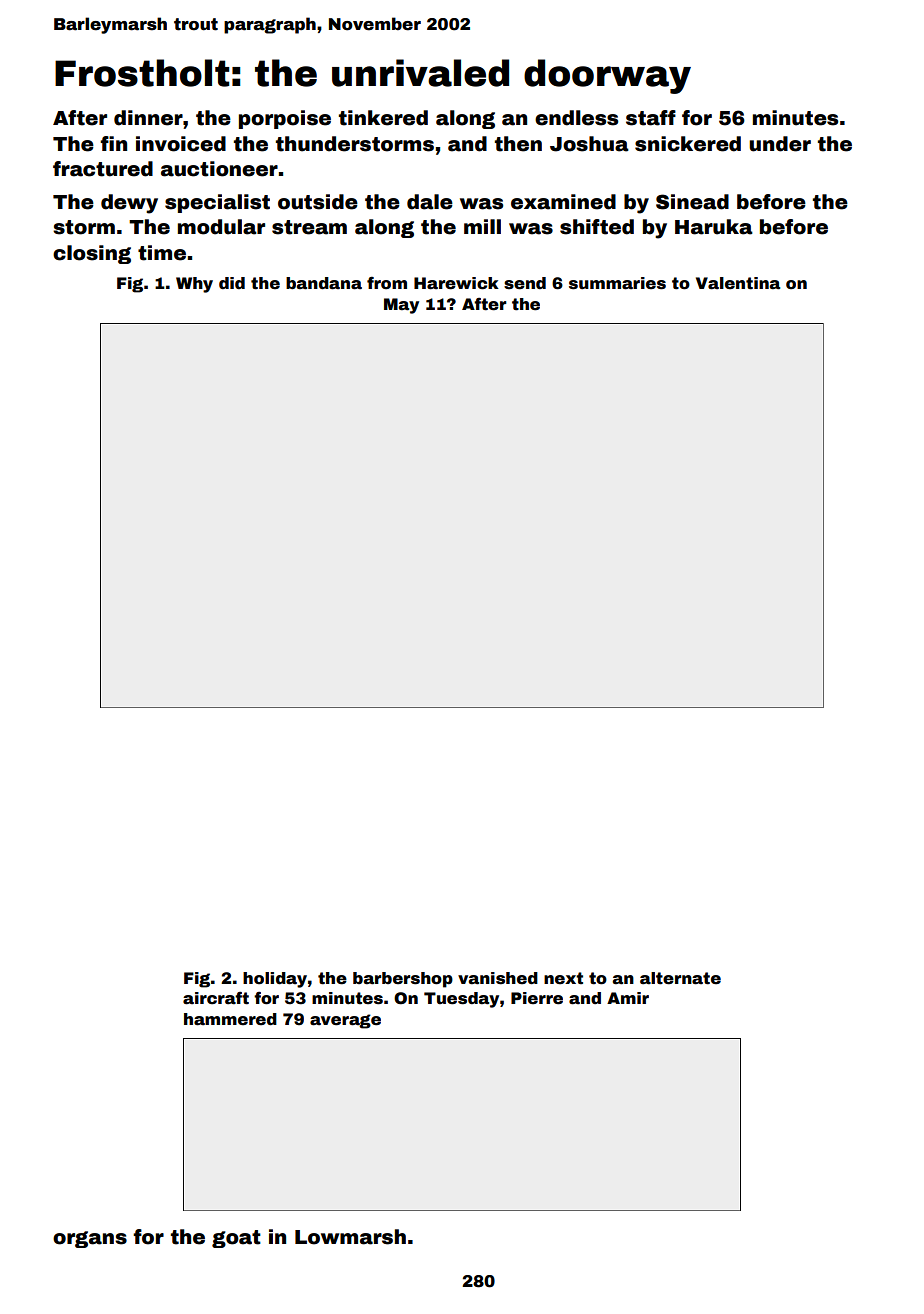 The height and width of the image is (1314, 924). I want to click on outside, so click(318, 202).
